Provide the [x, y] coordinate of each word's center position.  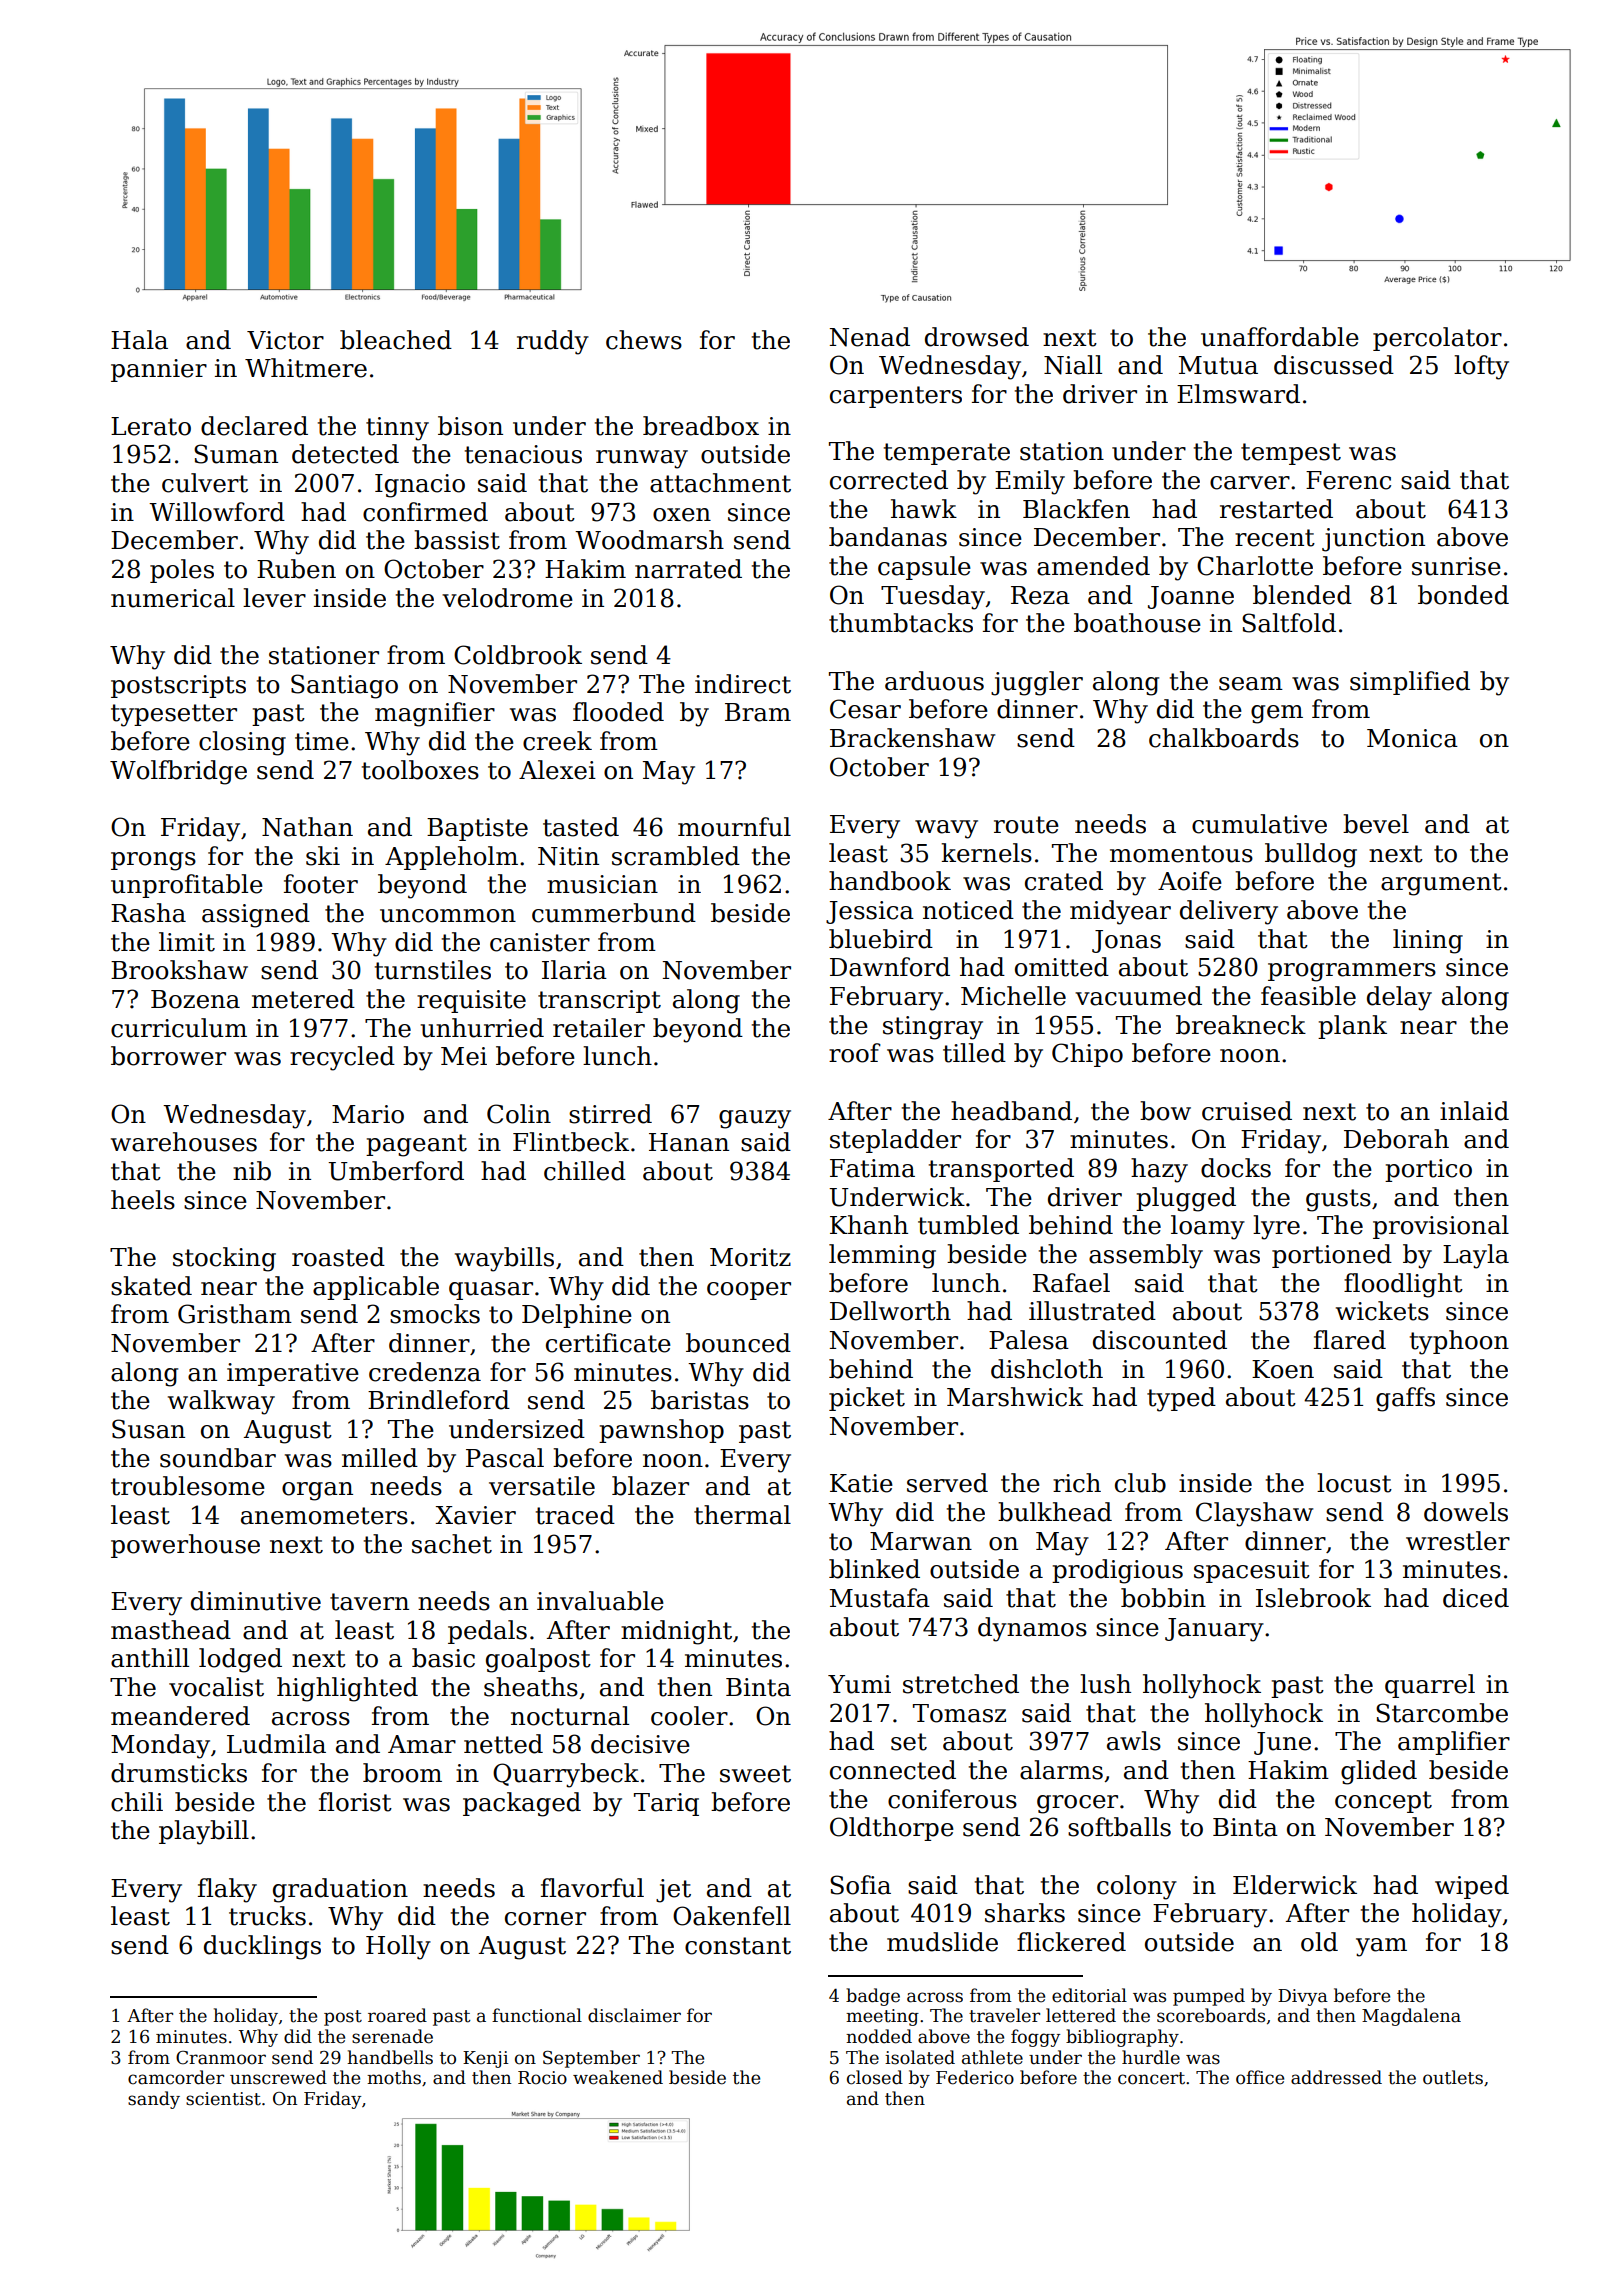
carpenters [896, 397]
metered [303, 999]
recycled [342, 1058]
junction [1373, 540]
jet [673, 1891]
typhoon [1459, 1342]
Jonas [1126, 941]
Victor [285, 340]
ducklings [262, 1947]
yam [1381, 1947]
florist [355, 1802]
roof [855, 1053]
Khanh [869, 1225]
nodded [879, 2036]
